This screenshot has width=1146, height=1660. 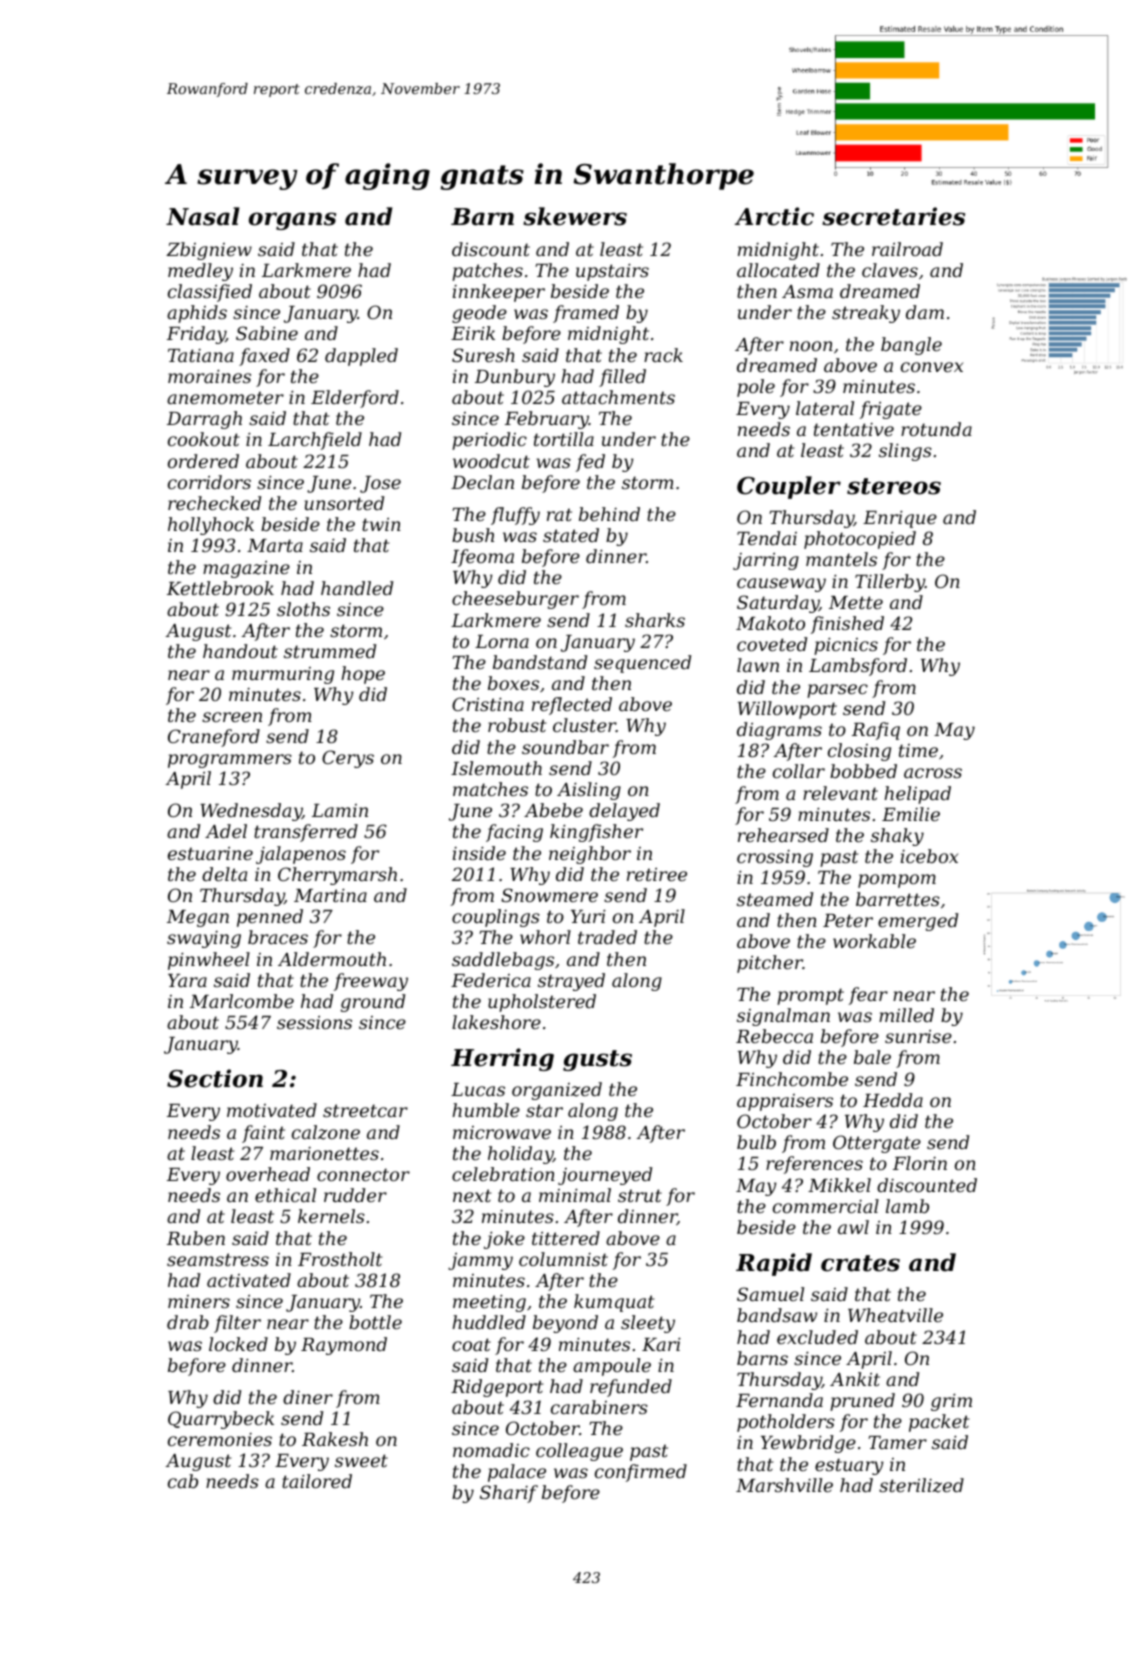 I want to click on inside, so click(x=479, y=853).
